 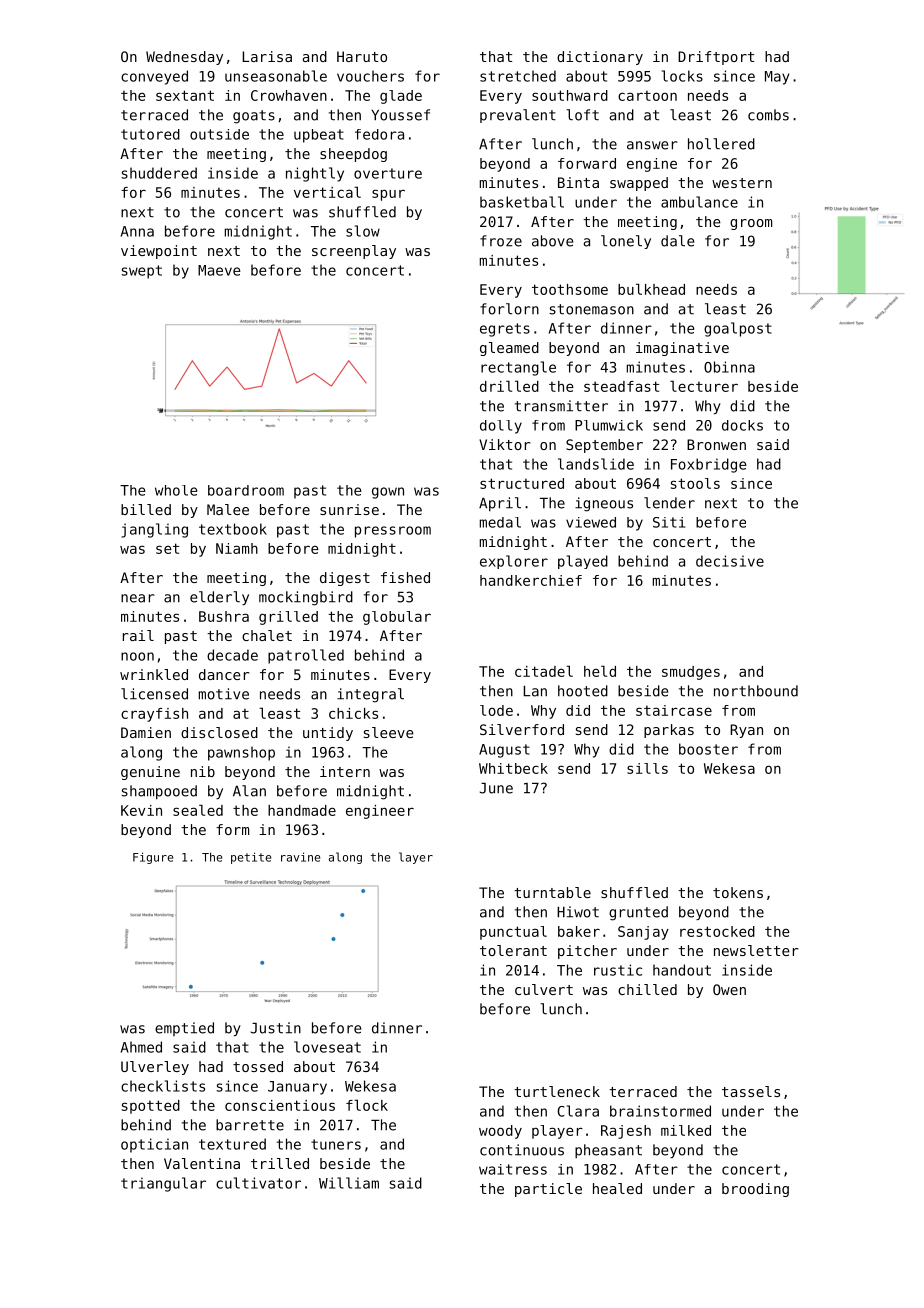 I want to click on conscientious, so click(x=280, y=1105).
